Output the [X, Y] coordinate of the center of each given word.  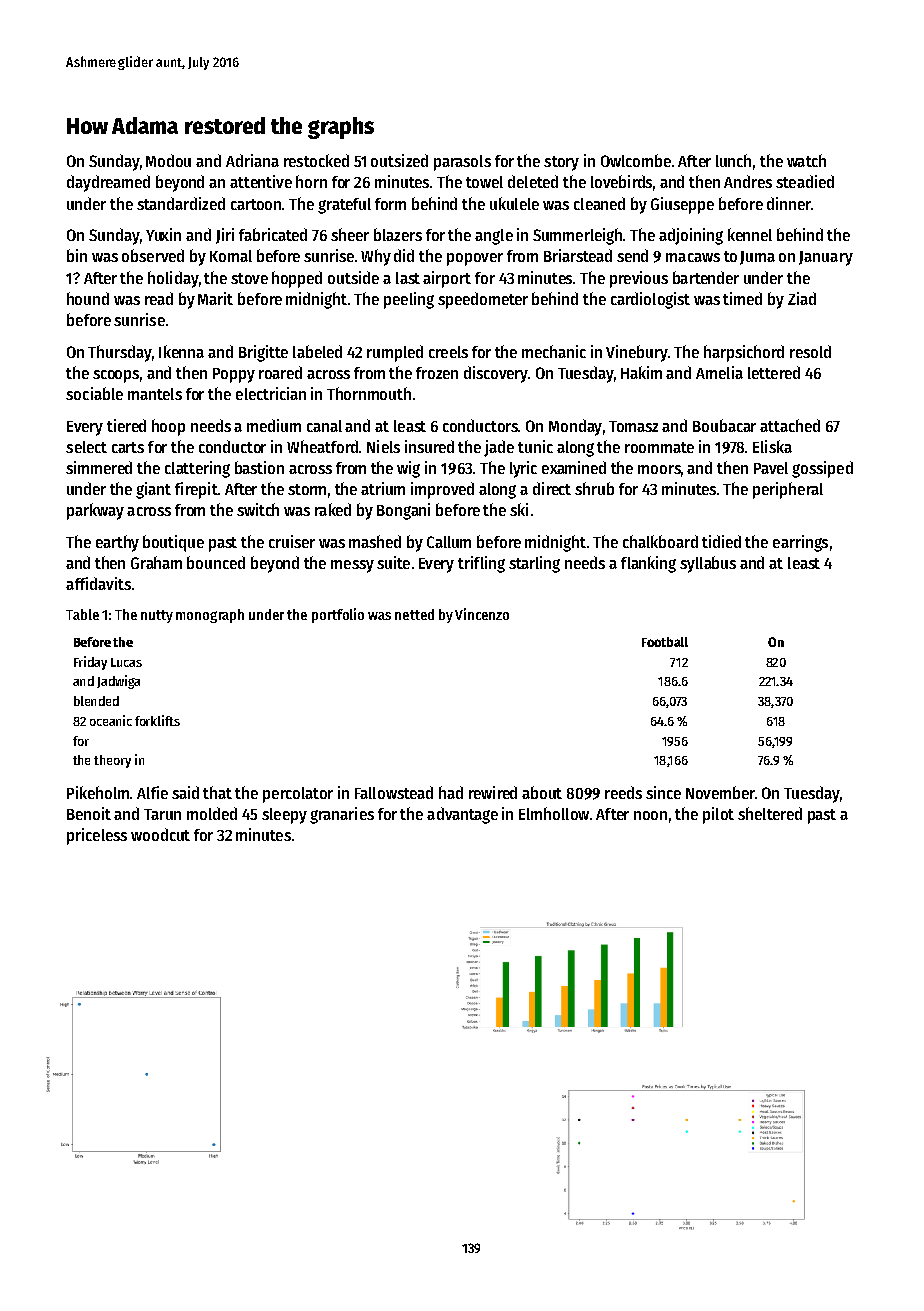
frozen [437, 373]
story [561, 163]
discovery [496, 374]
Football [665, 642]
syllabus [708, 564]
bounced [216, 562]
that [217, 792]
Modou [168, 160]
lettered [774, 372]
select [86, 447]
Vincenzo [482, 614]
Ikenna [181, 351]
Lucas [126, 662]
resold [810, 351]
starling [534, 564]
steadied [805, 181]
